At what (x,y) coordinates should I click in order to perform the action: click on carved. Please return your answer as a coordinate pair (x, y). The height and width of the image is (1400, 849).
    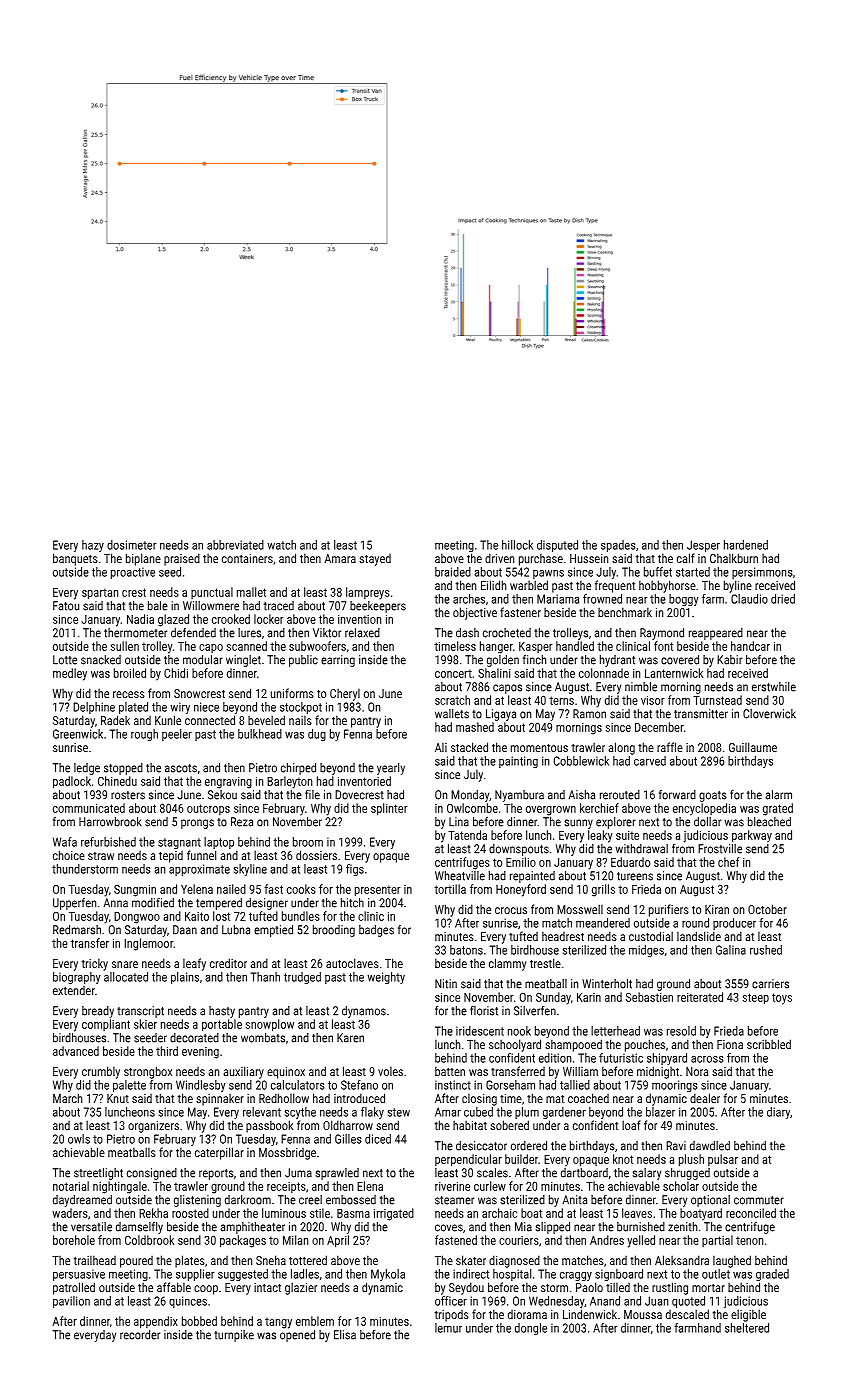
    Looking at the image, I should click on (650, 761).
